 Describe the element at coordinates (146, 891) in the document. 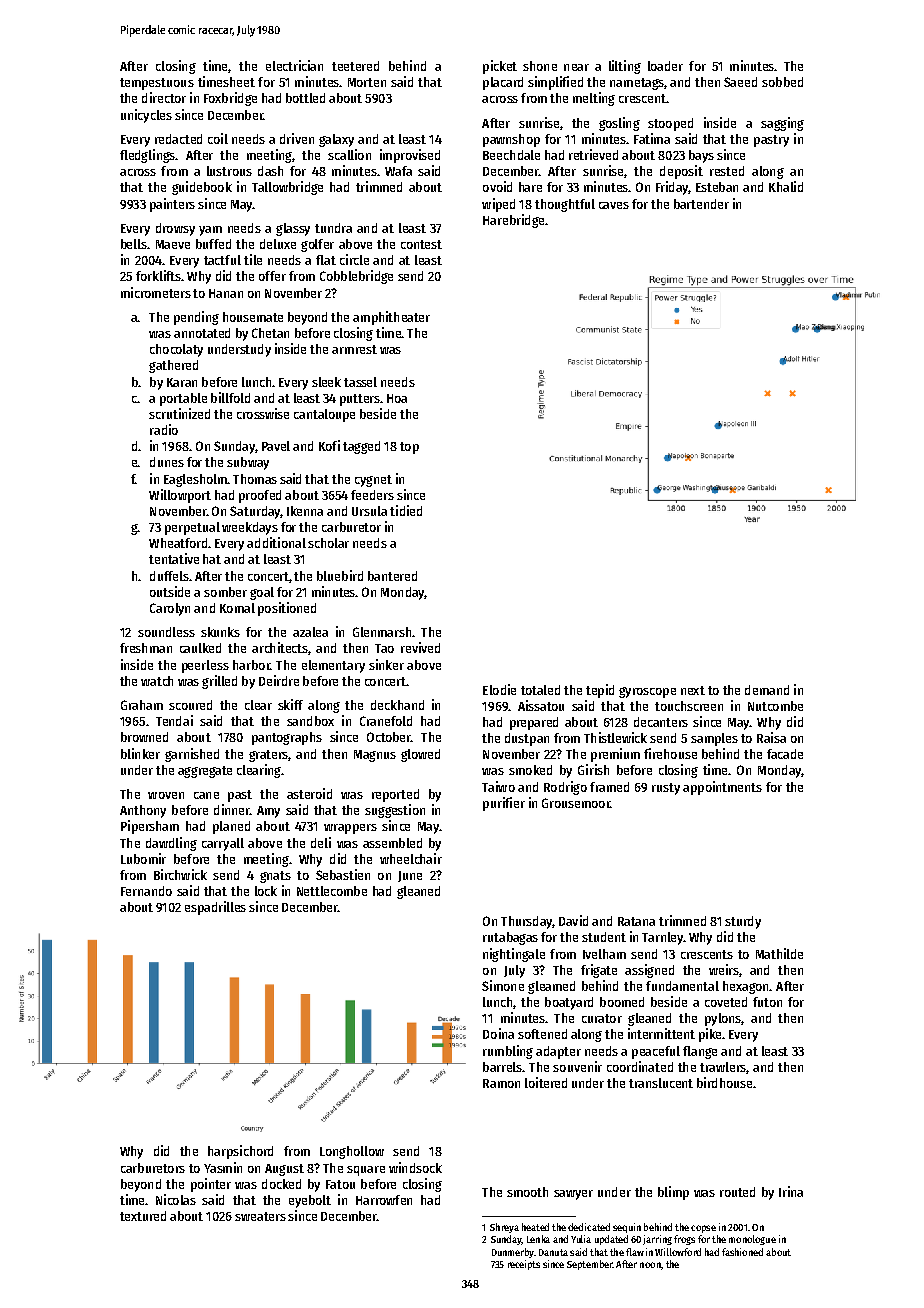

I see `Fernando` at that location.
